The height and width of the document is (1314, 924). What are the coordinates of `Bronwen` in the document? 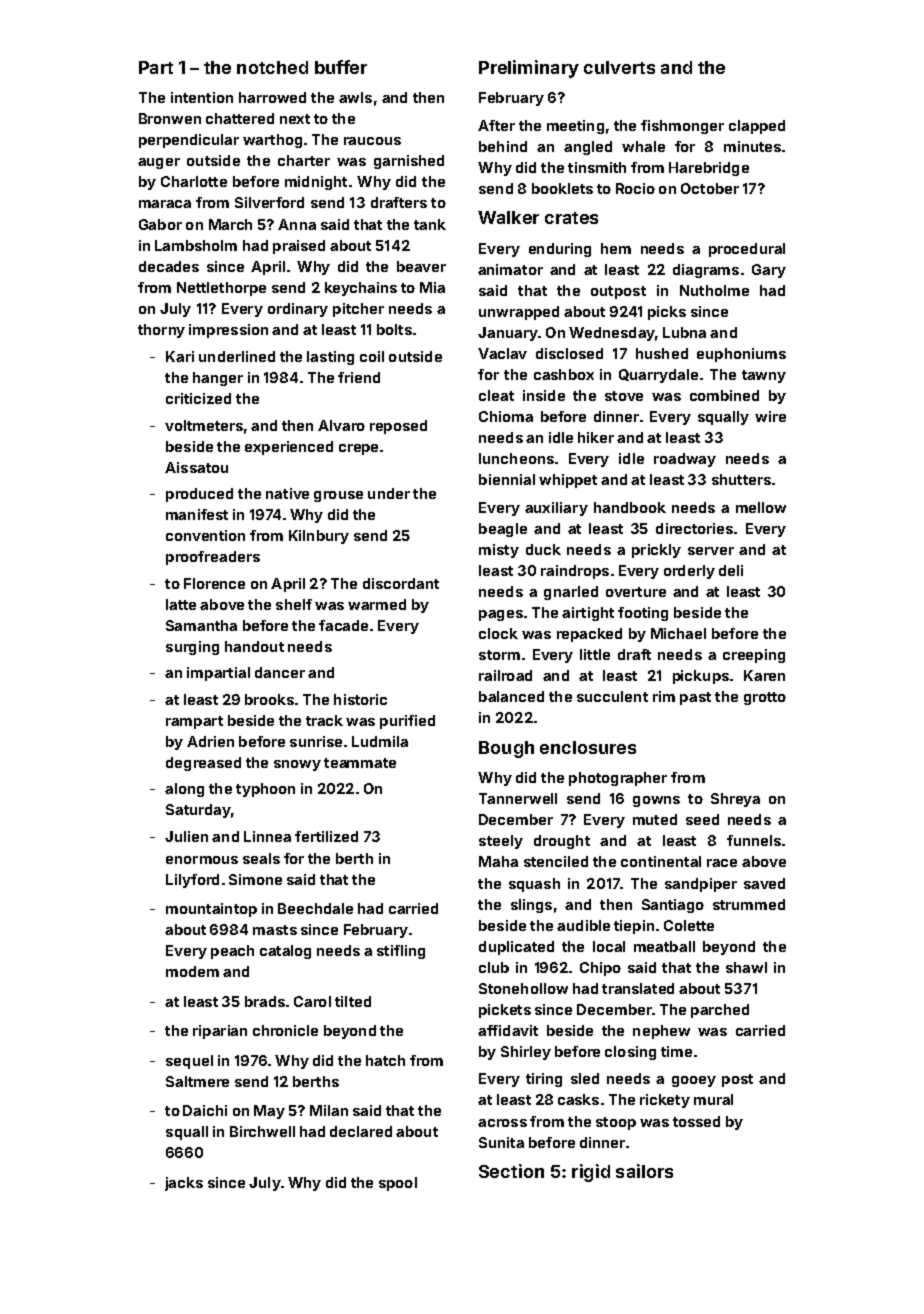 It's located at (170, 118).
